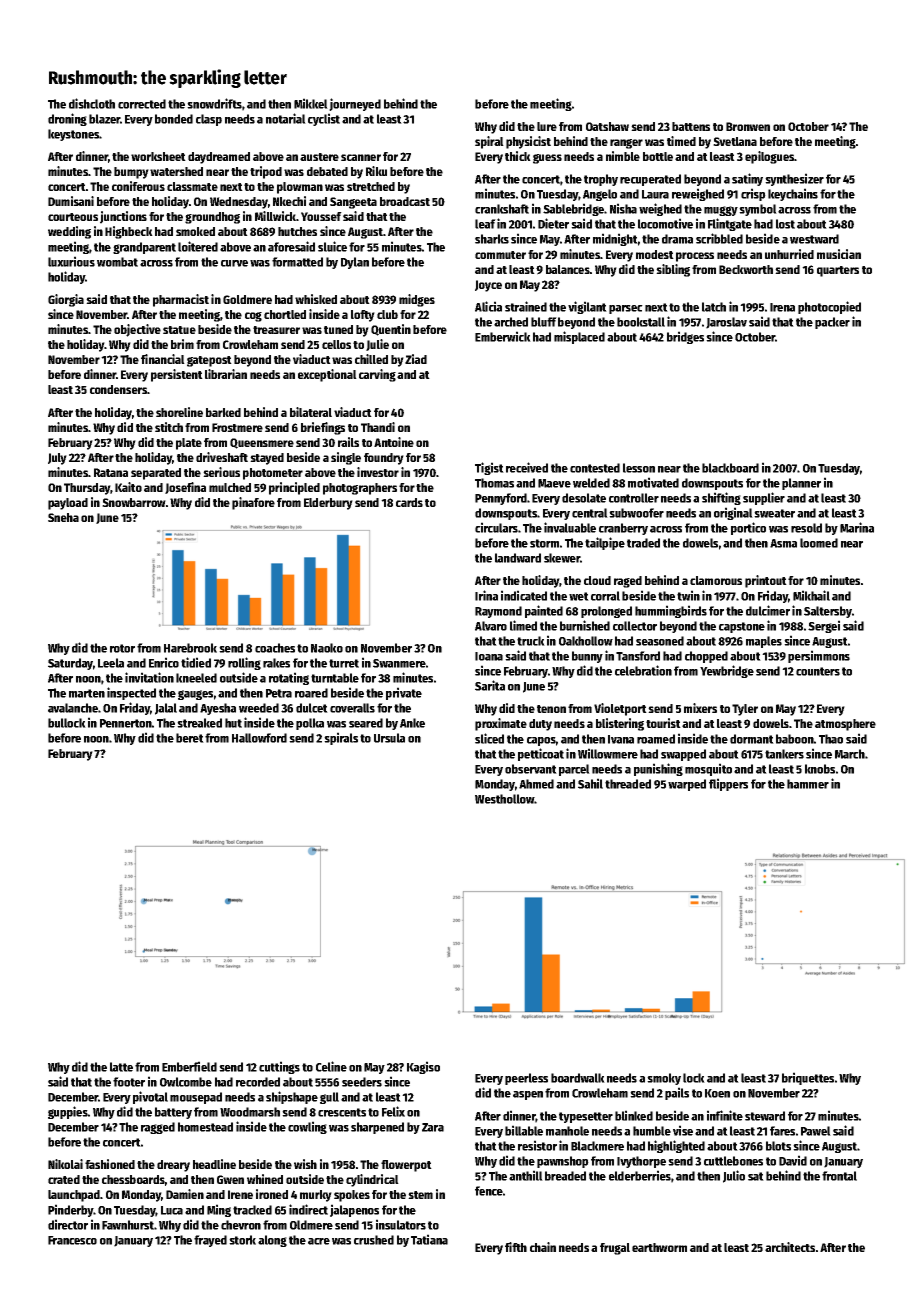 The width and height of the screenshot is (924, 1308). What do you see at coordinates (423, 1067) in the screenshot?
I see `Kagiso` at bounding box center [423, 1067].
